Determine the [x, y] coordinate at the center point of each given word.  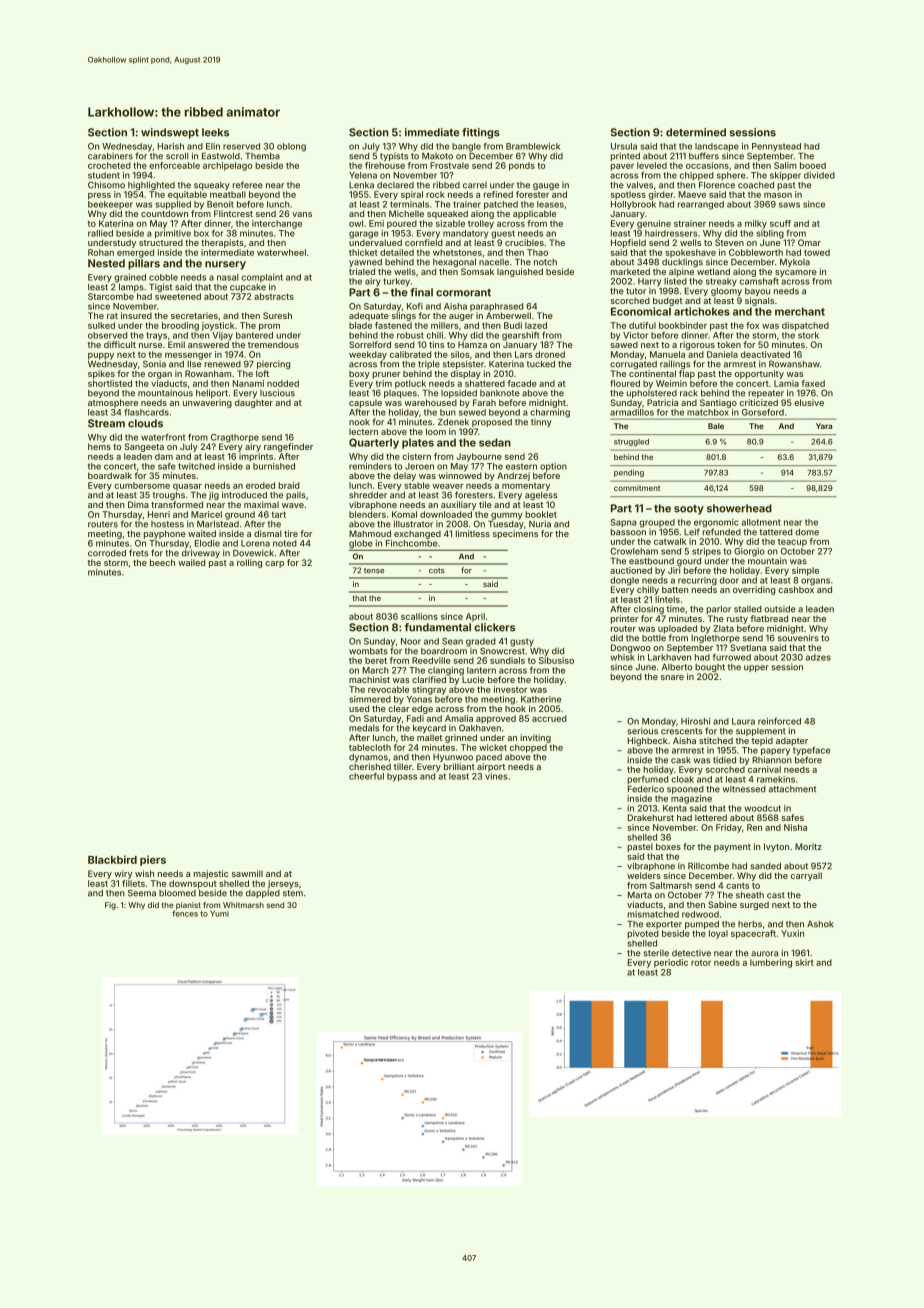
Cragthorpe [235, 438]
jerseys [283, 884]
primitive [173, 234]
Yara [824, 426]
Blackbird [112, 859]
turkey [396, 282]
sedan [495, 442]
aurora [764, 954]
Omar [809, 242]
